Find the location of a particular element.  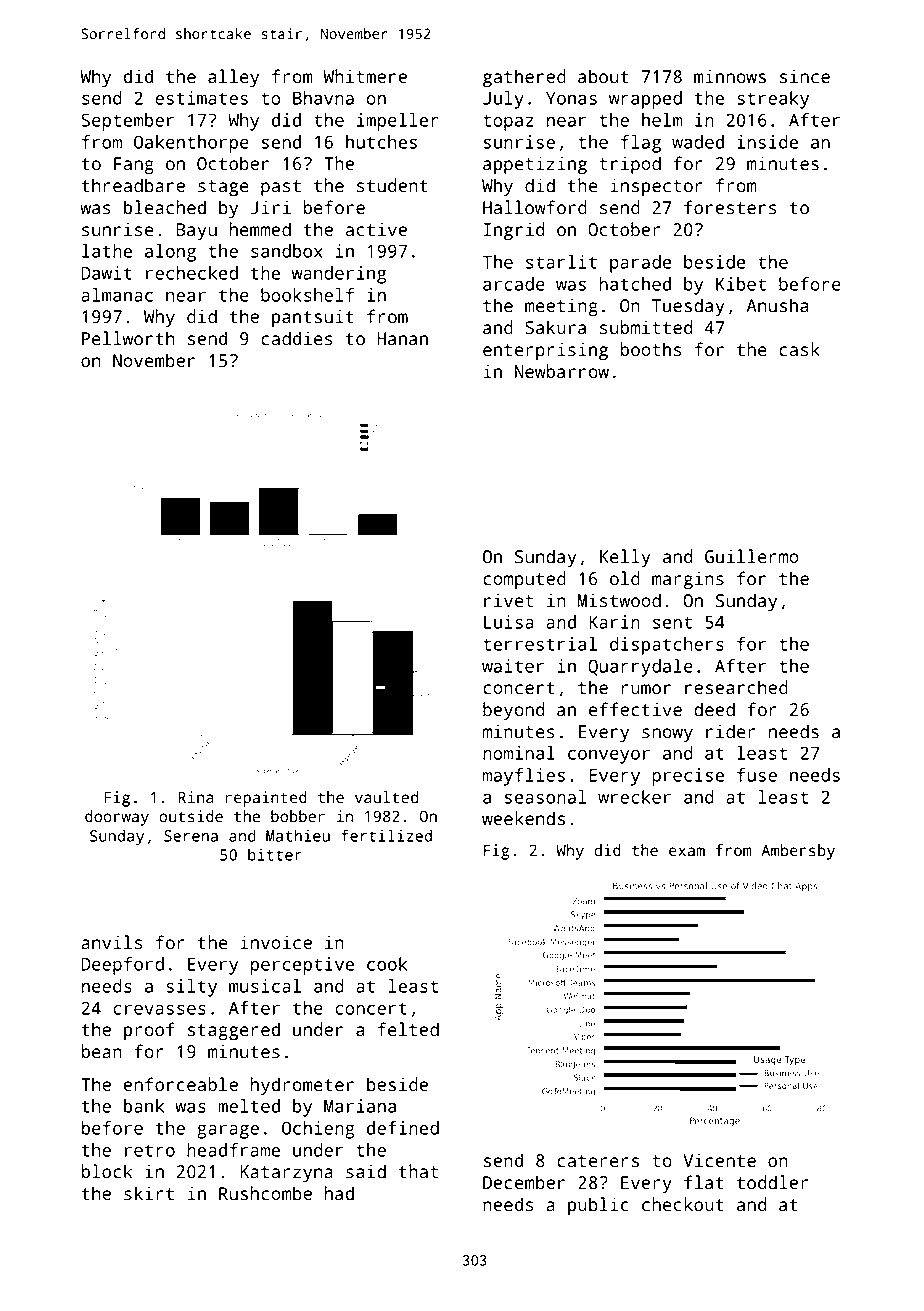

Pellworth is located at coordinates (128, 338).
